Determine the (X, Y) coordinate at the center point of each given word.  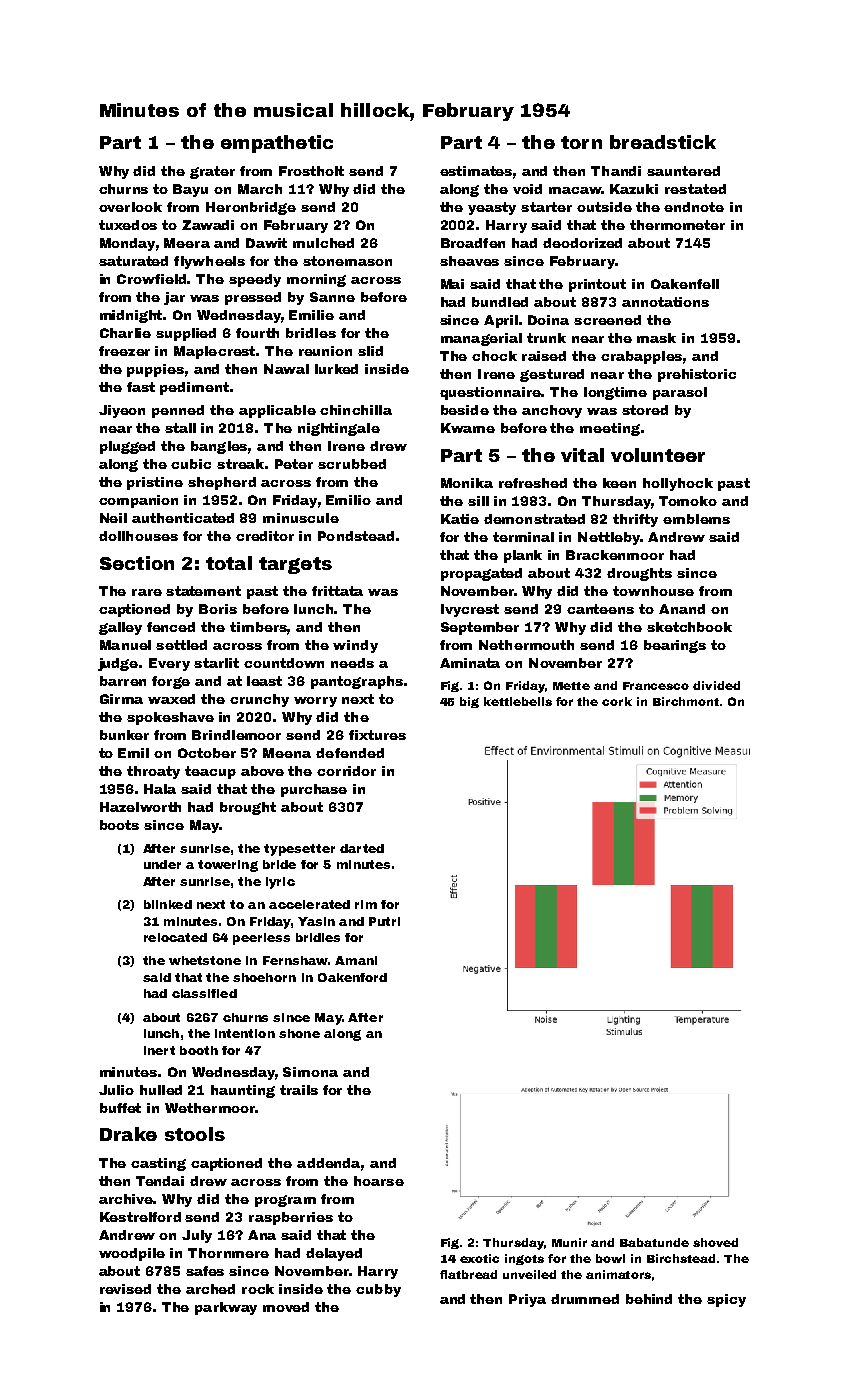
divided (716, 685)
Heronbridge (251, 208)
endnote (694, 207)
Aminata (470, 663)
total (229, 563)
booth (199, 1050)
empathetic (277, 144)
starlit (216, 663)
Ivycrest (470, 610)
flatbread (468, 1274)
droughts (639, 574)
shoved (715, 1242)
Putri (384, 921)
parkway (226, 1308)
